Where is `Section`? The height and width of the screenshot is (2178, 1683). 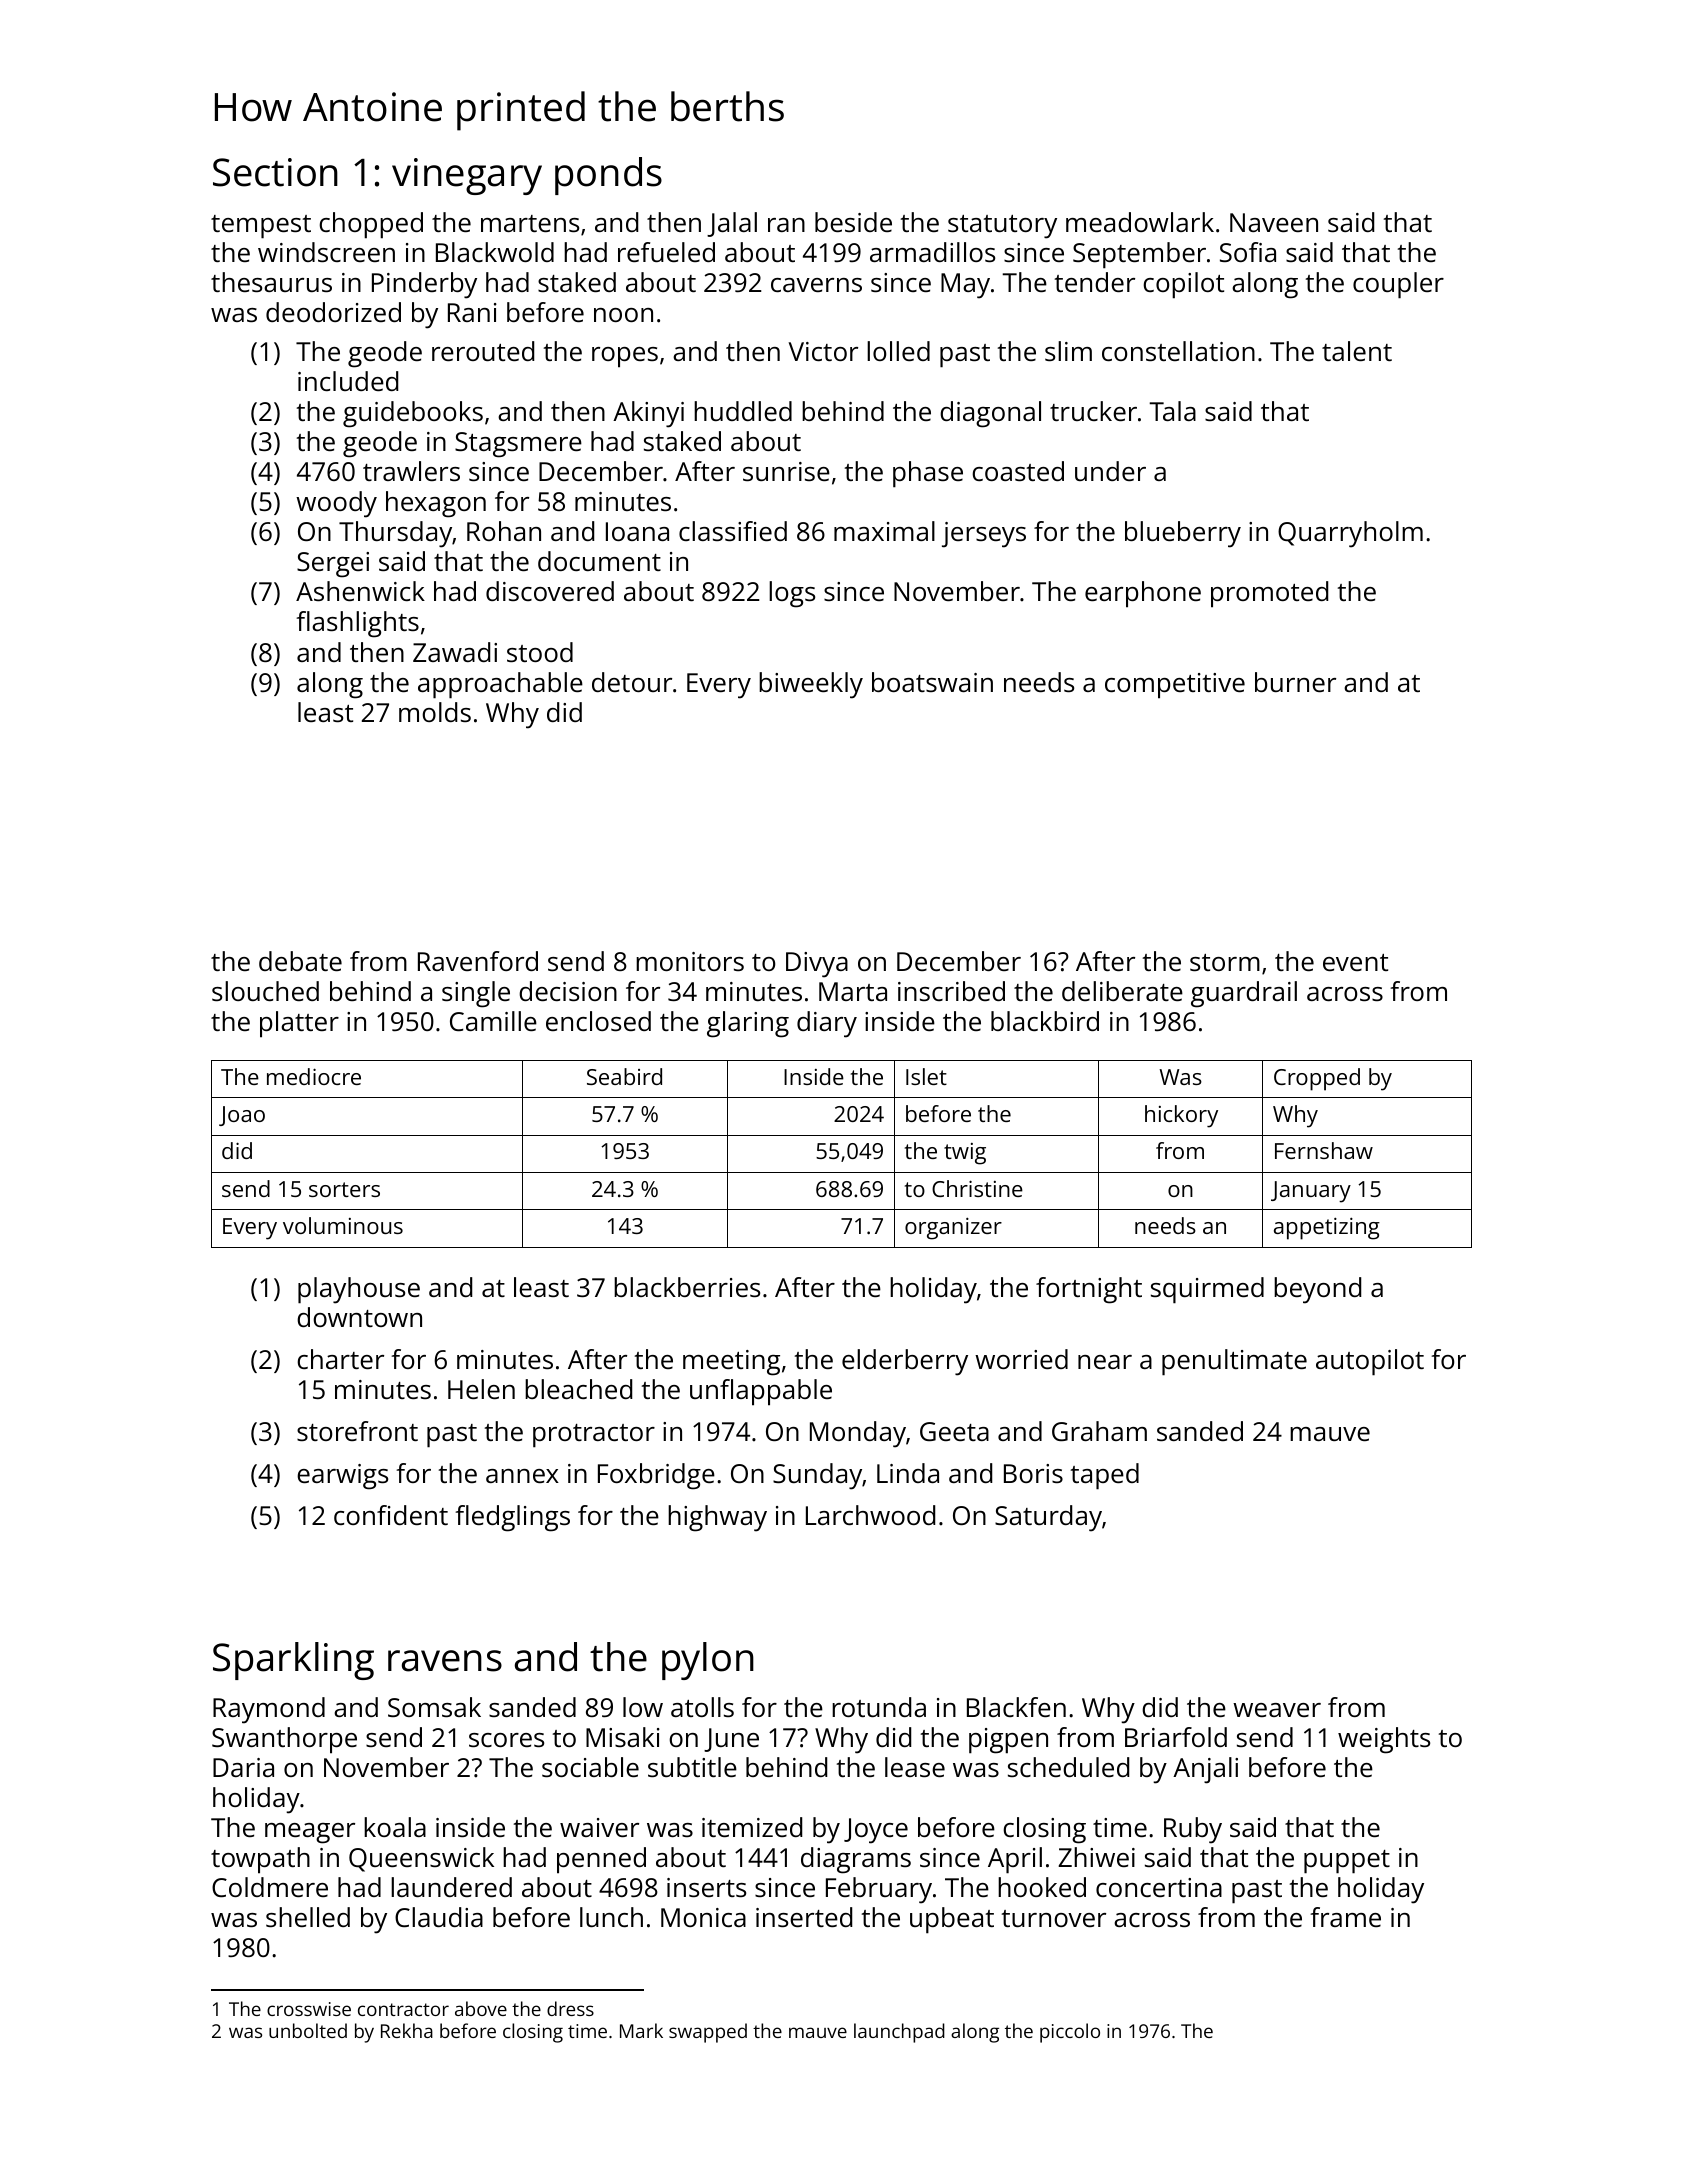 Section is located at coordinates (275, 172).
